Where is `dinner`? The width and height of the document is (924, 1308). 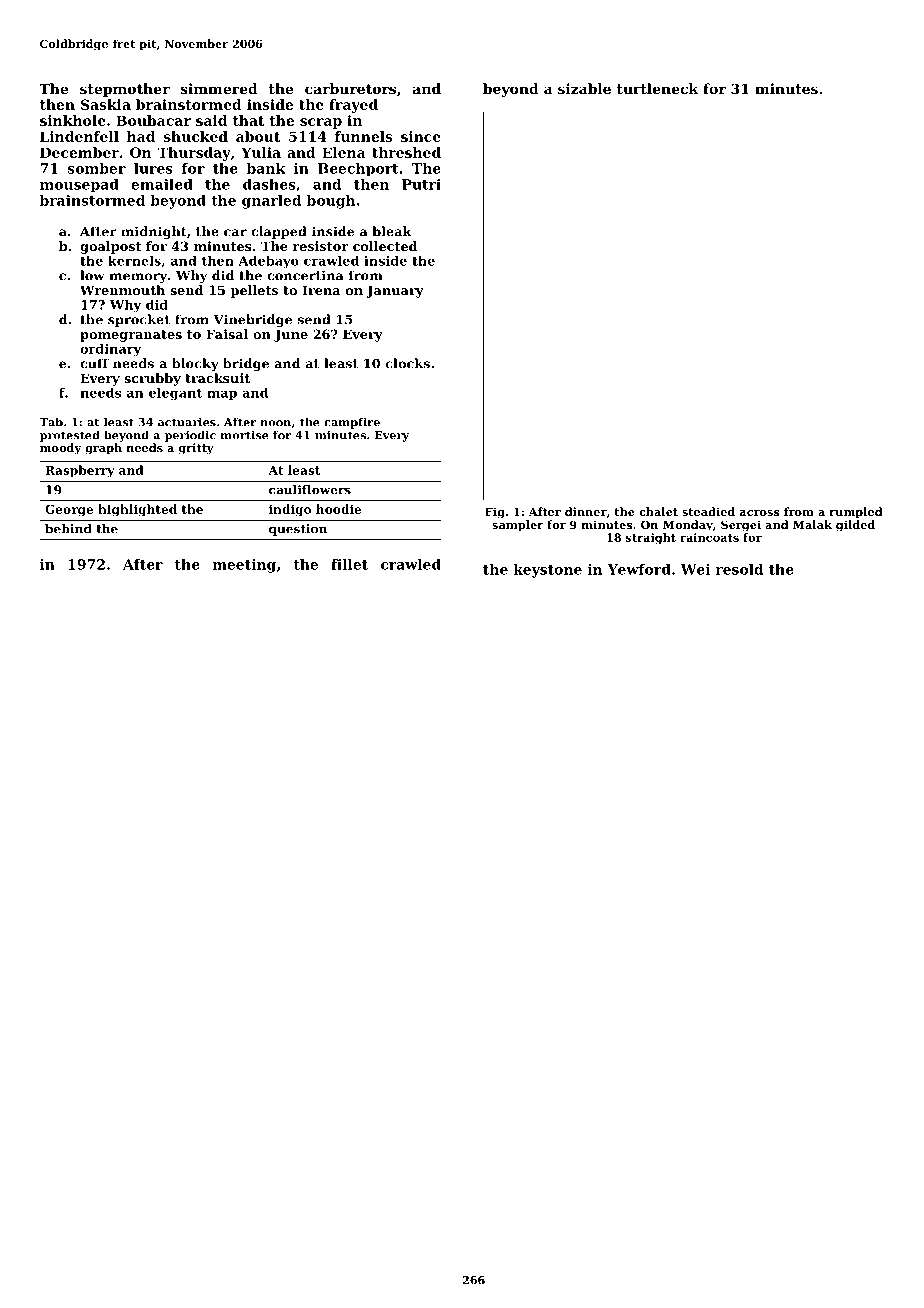 dinner is located at coordinates (586, 511).
